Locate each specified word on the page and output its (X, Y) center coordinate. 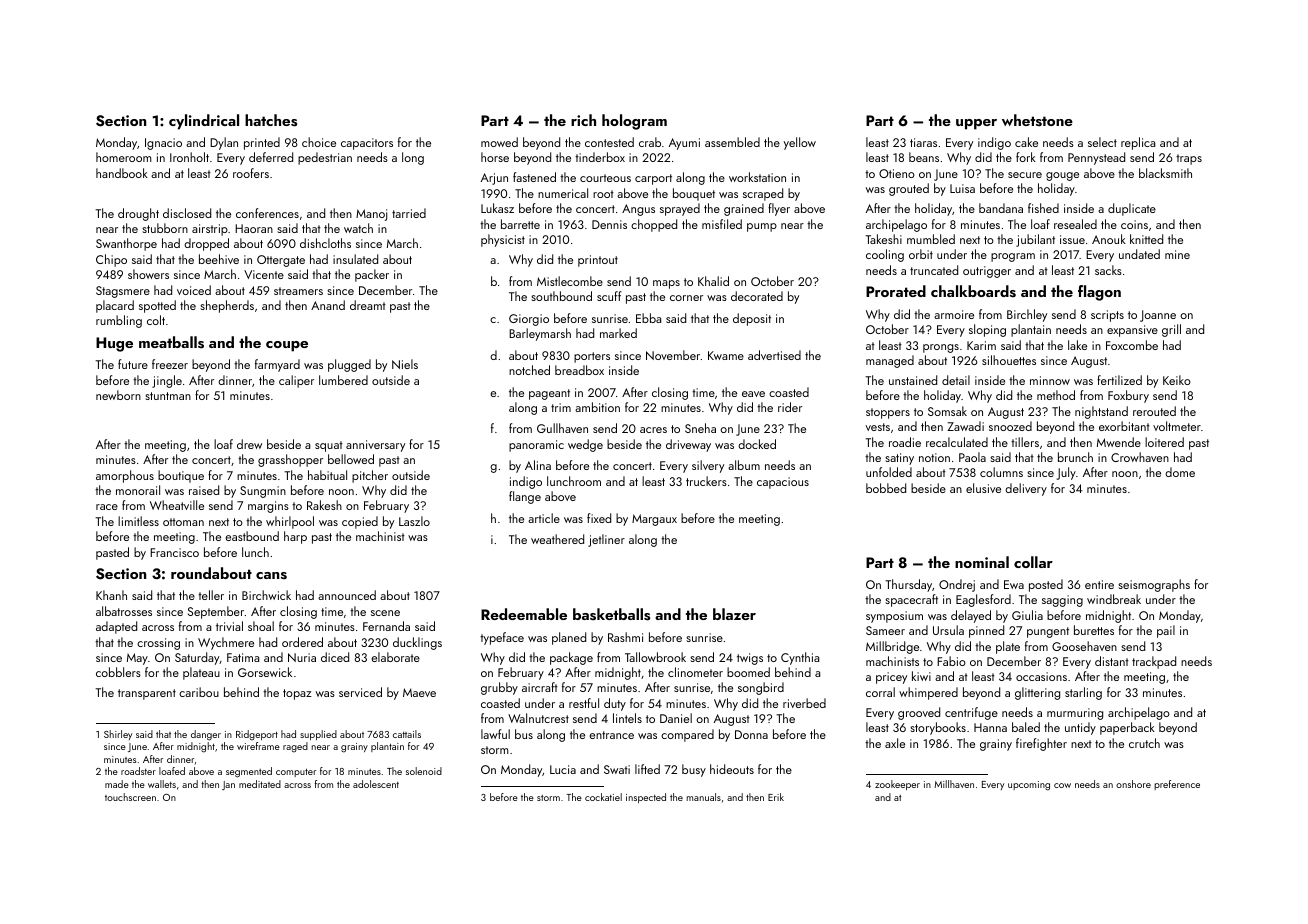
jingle (167, 381)
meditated (260, 784)
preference (1177, 785)
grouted (909, 189)
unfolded (889, 472)
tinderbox (600, 157)
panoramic (536, 446)
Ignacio (163, 144)
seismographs (1154, 585)
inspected (646, 798)
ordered (302, 642)
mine (1177, 254)
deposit (752, 319)
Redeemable (524, 614)
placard (115, 306)
